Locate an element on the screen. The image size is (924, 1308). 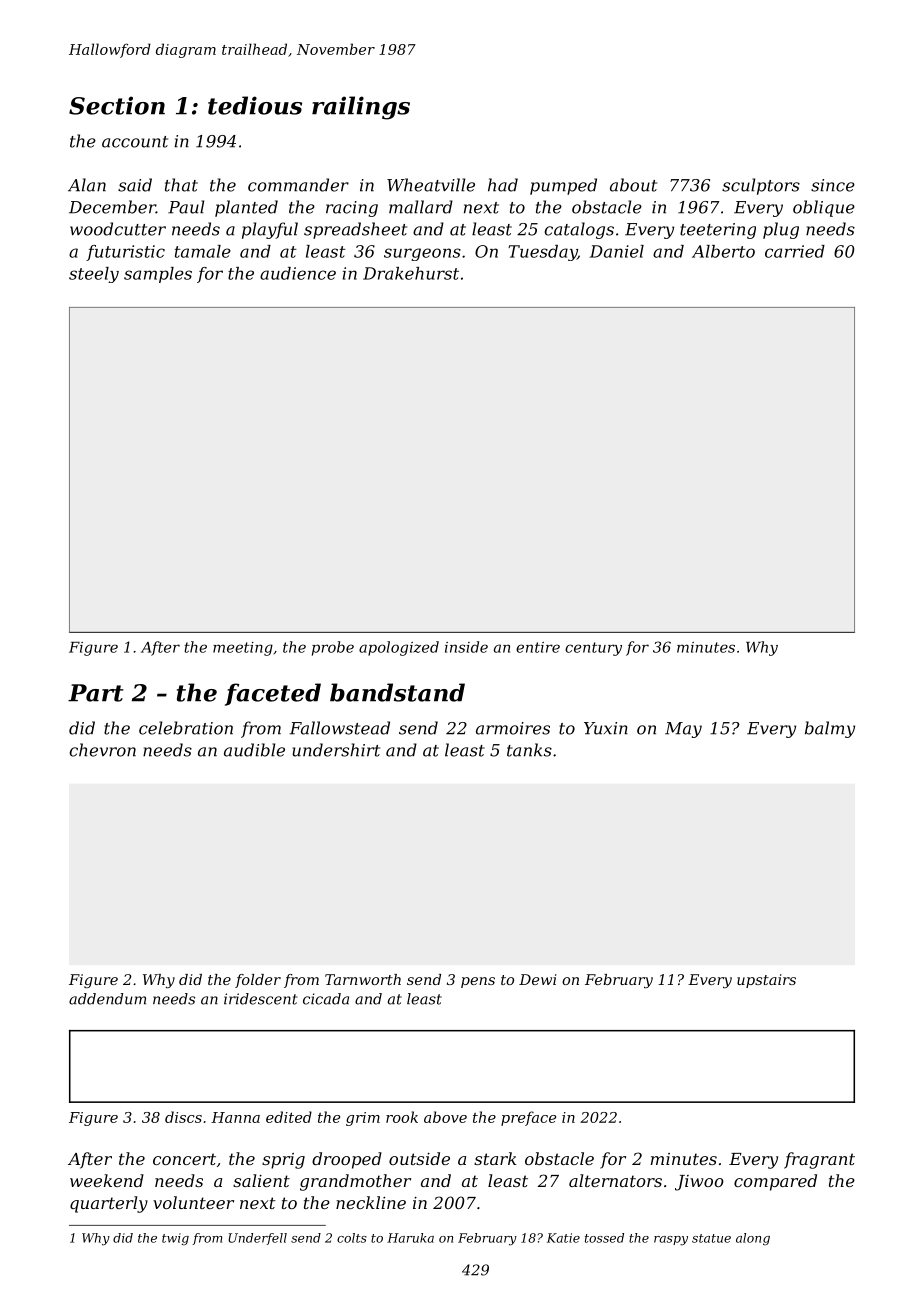
concert is located at coordinates (184, 1159).
